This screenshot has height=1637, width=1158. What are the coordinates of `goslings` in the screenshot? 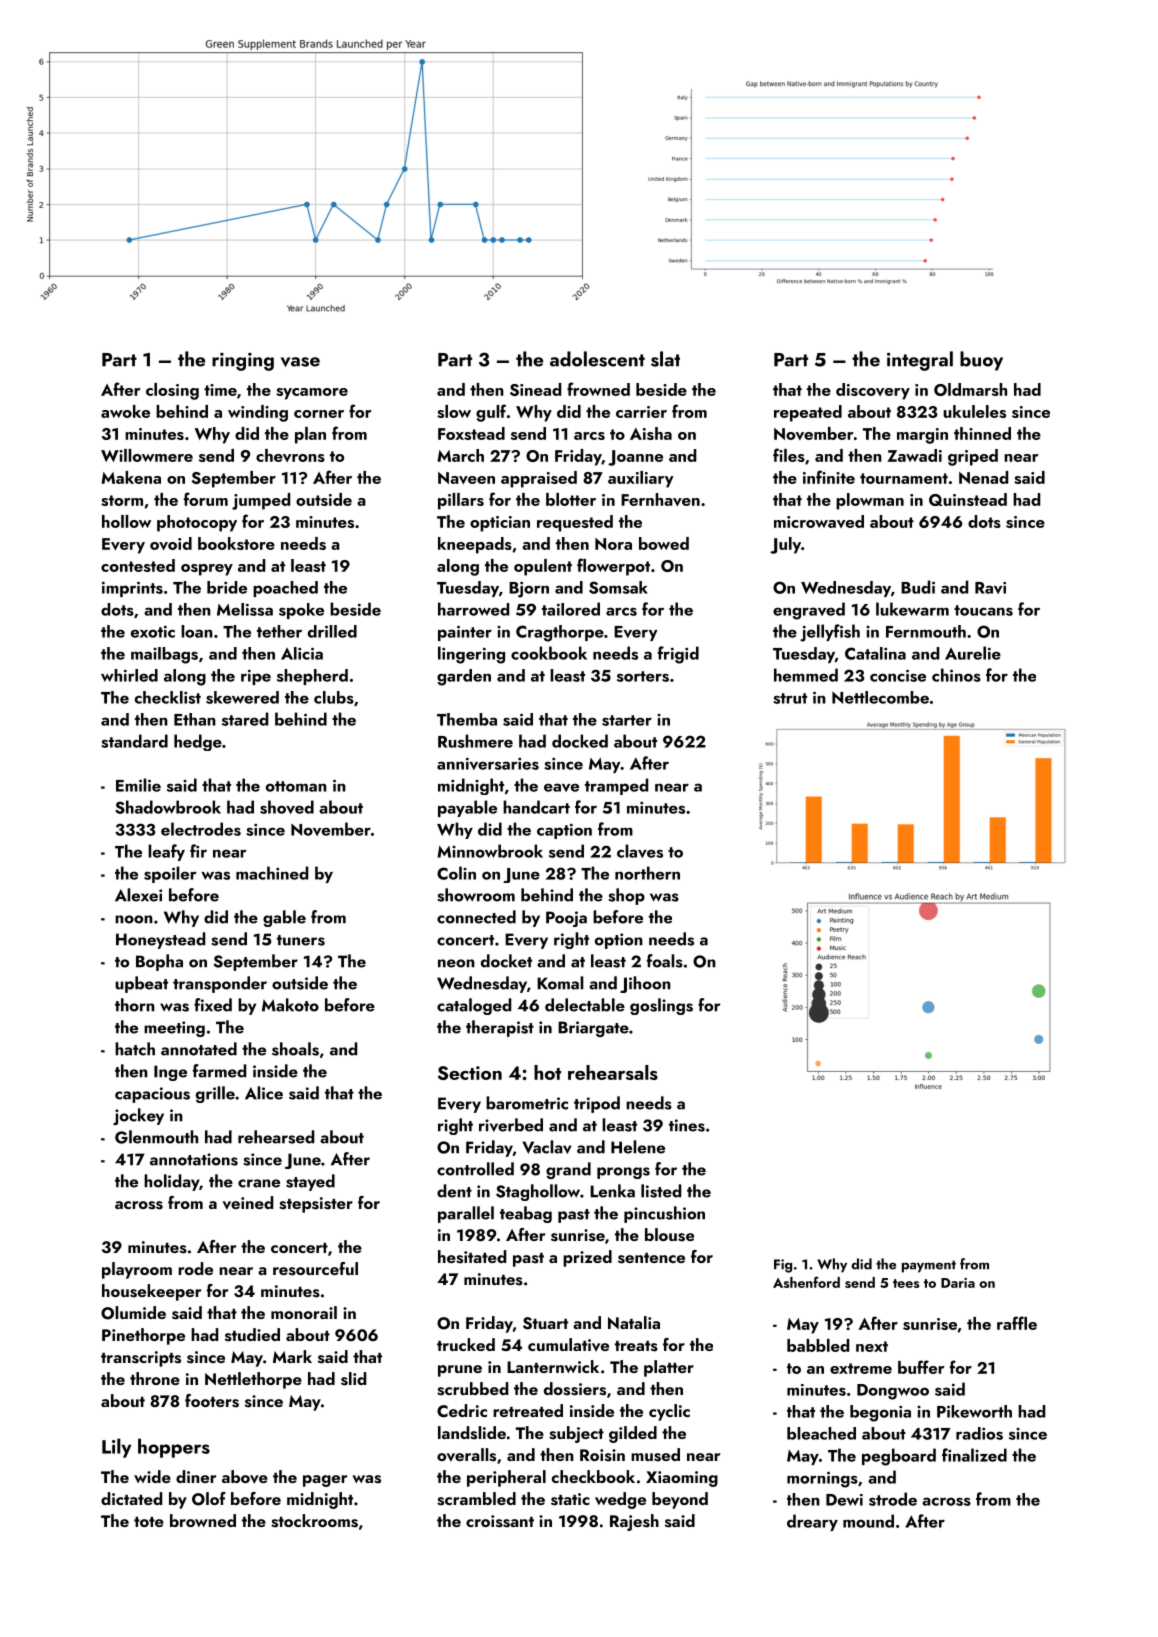 It's located at (661, 1006).
